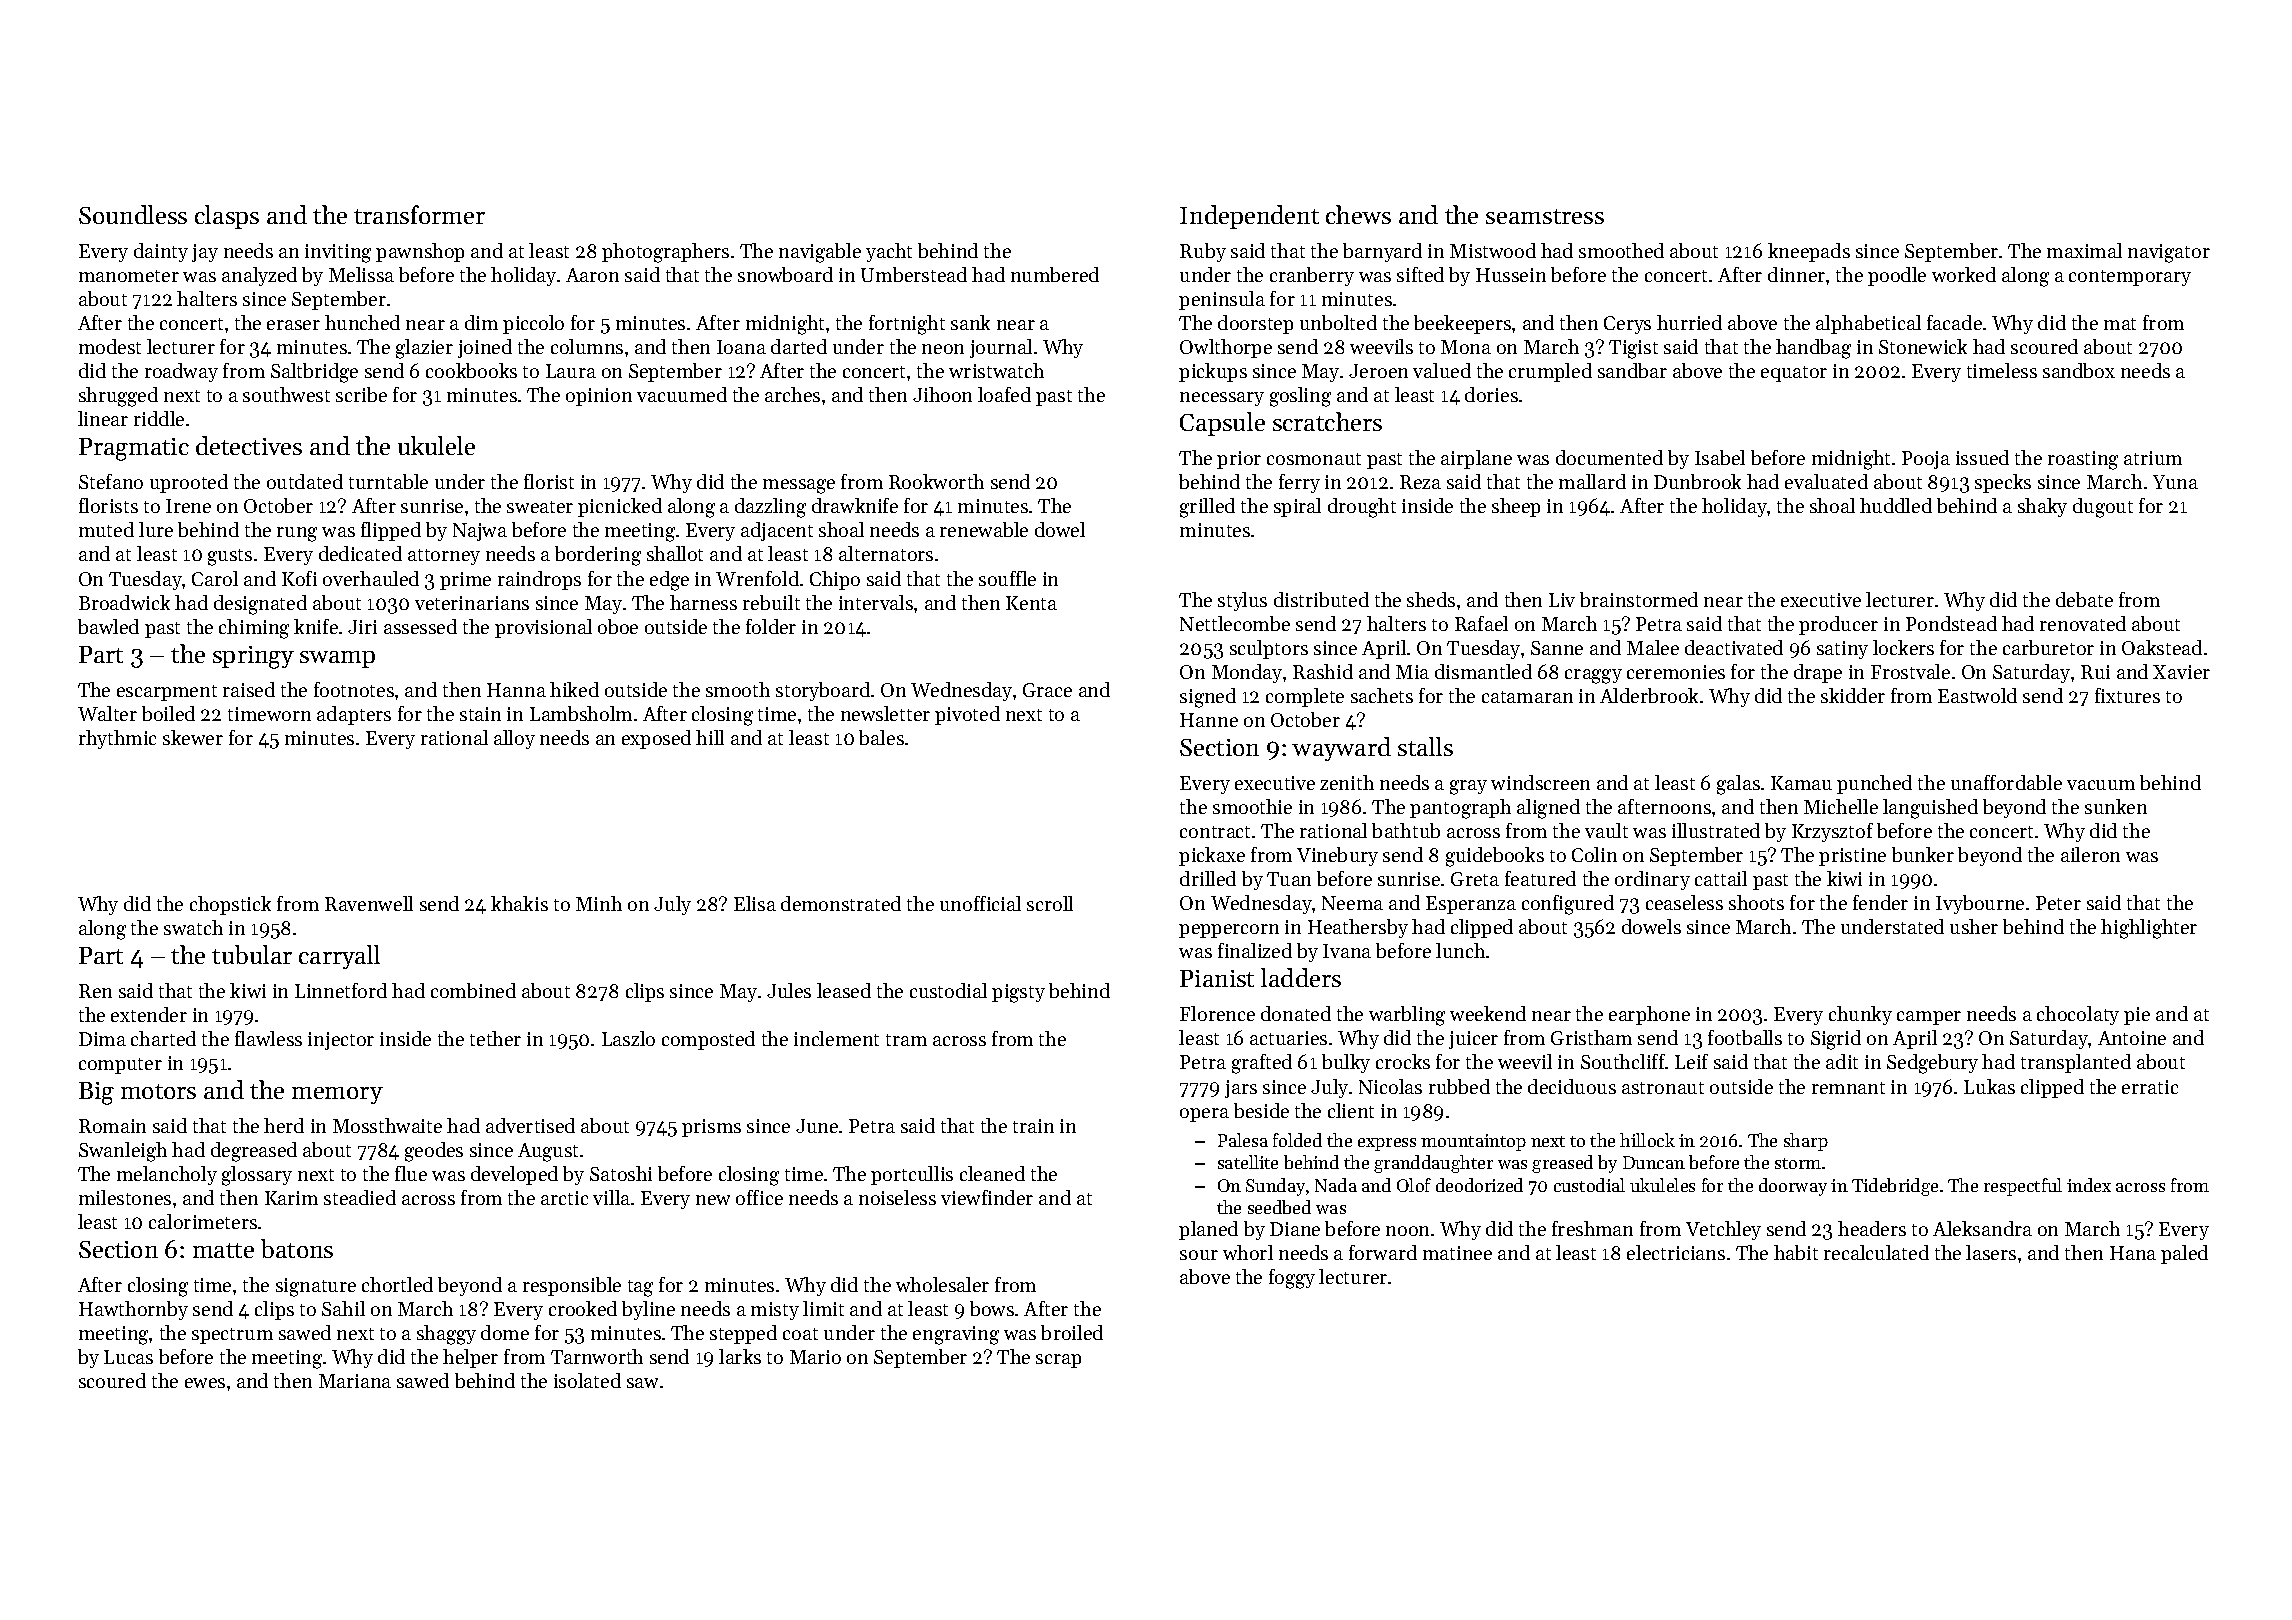  I want to click on combined, so click(473, 990).
